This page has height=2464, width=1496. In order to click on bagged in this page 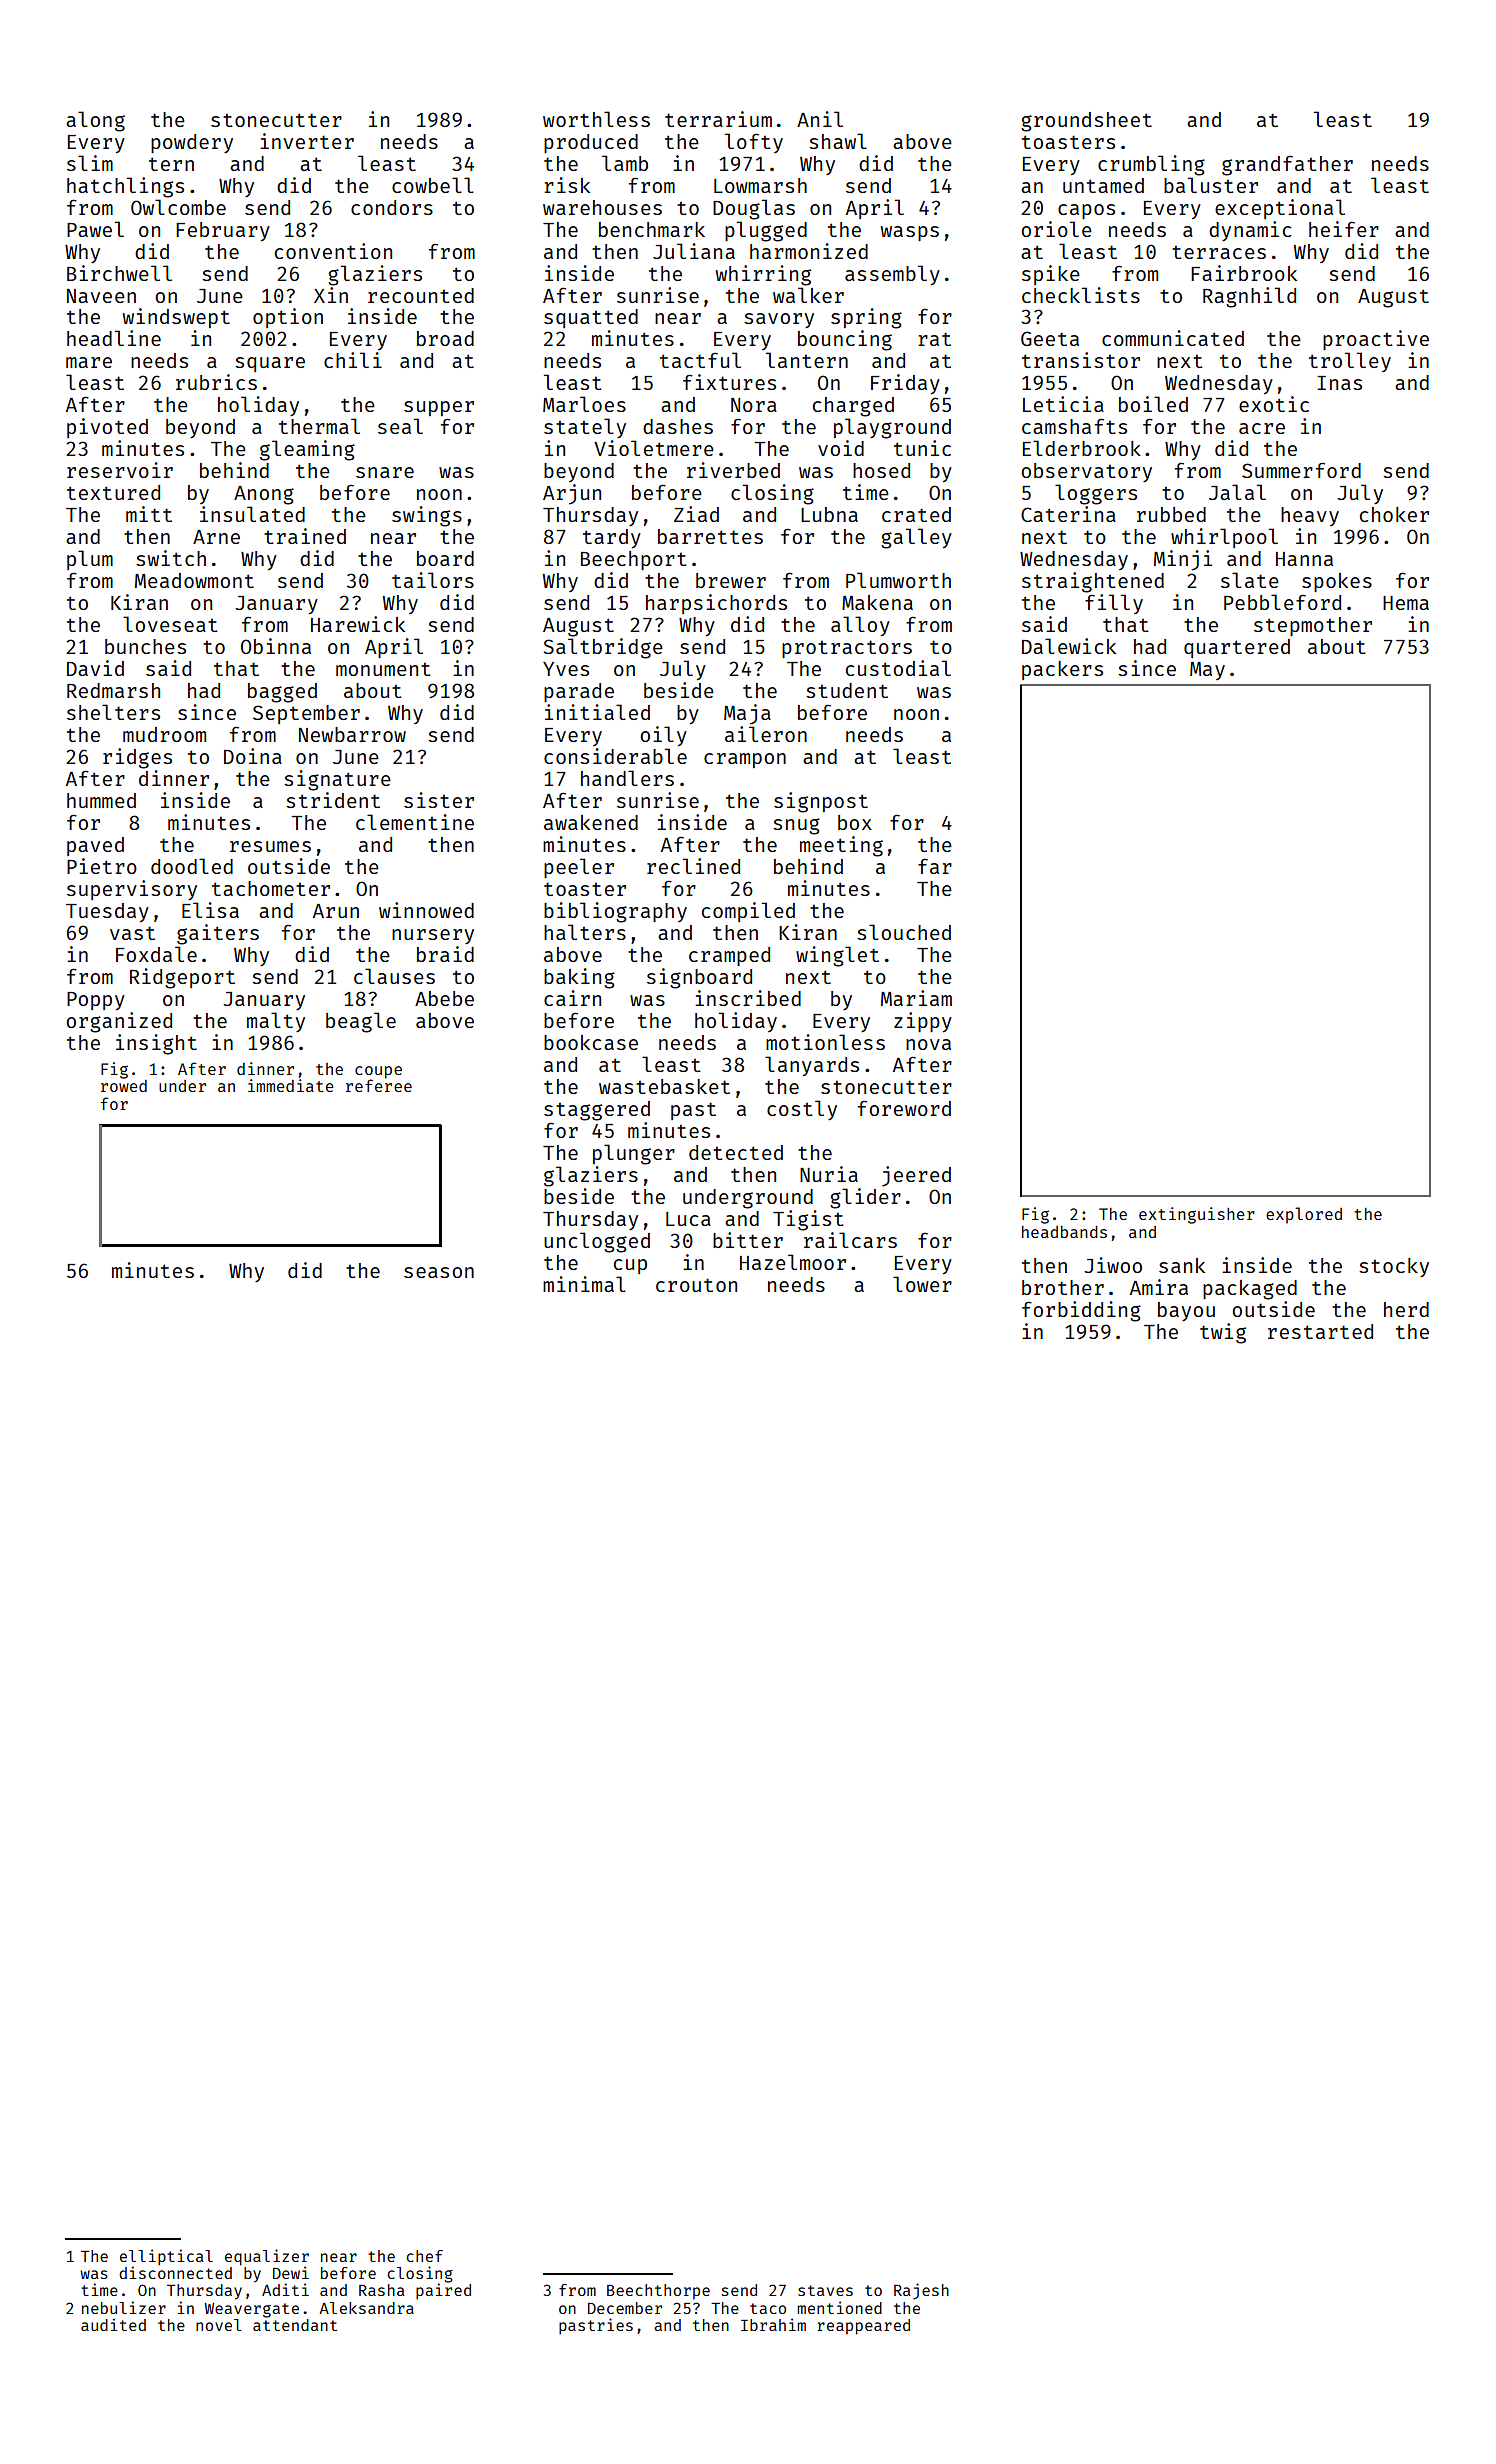, I will do `click(282, 693)`.
